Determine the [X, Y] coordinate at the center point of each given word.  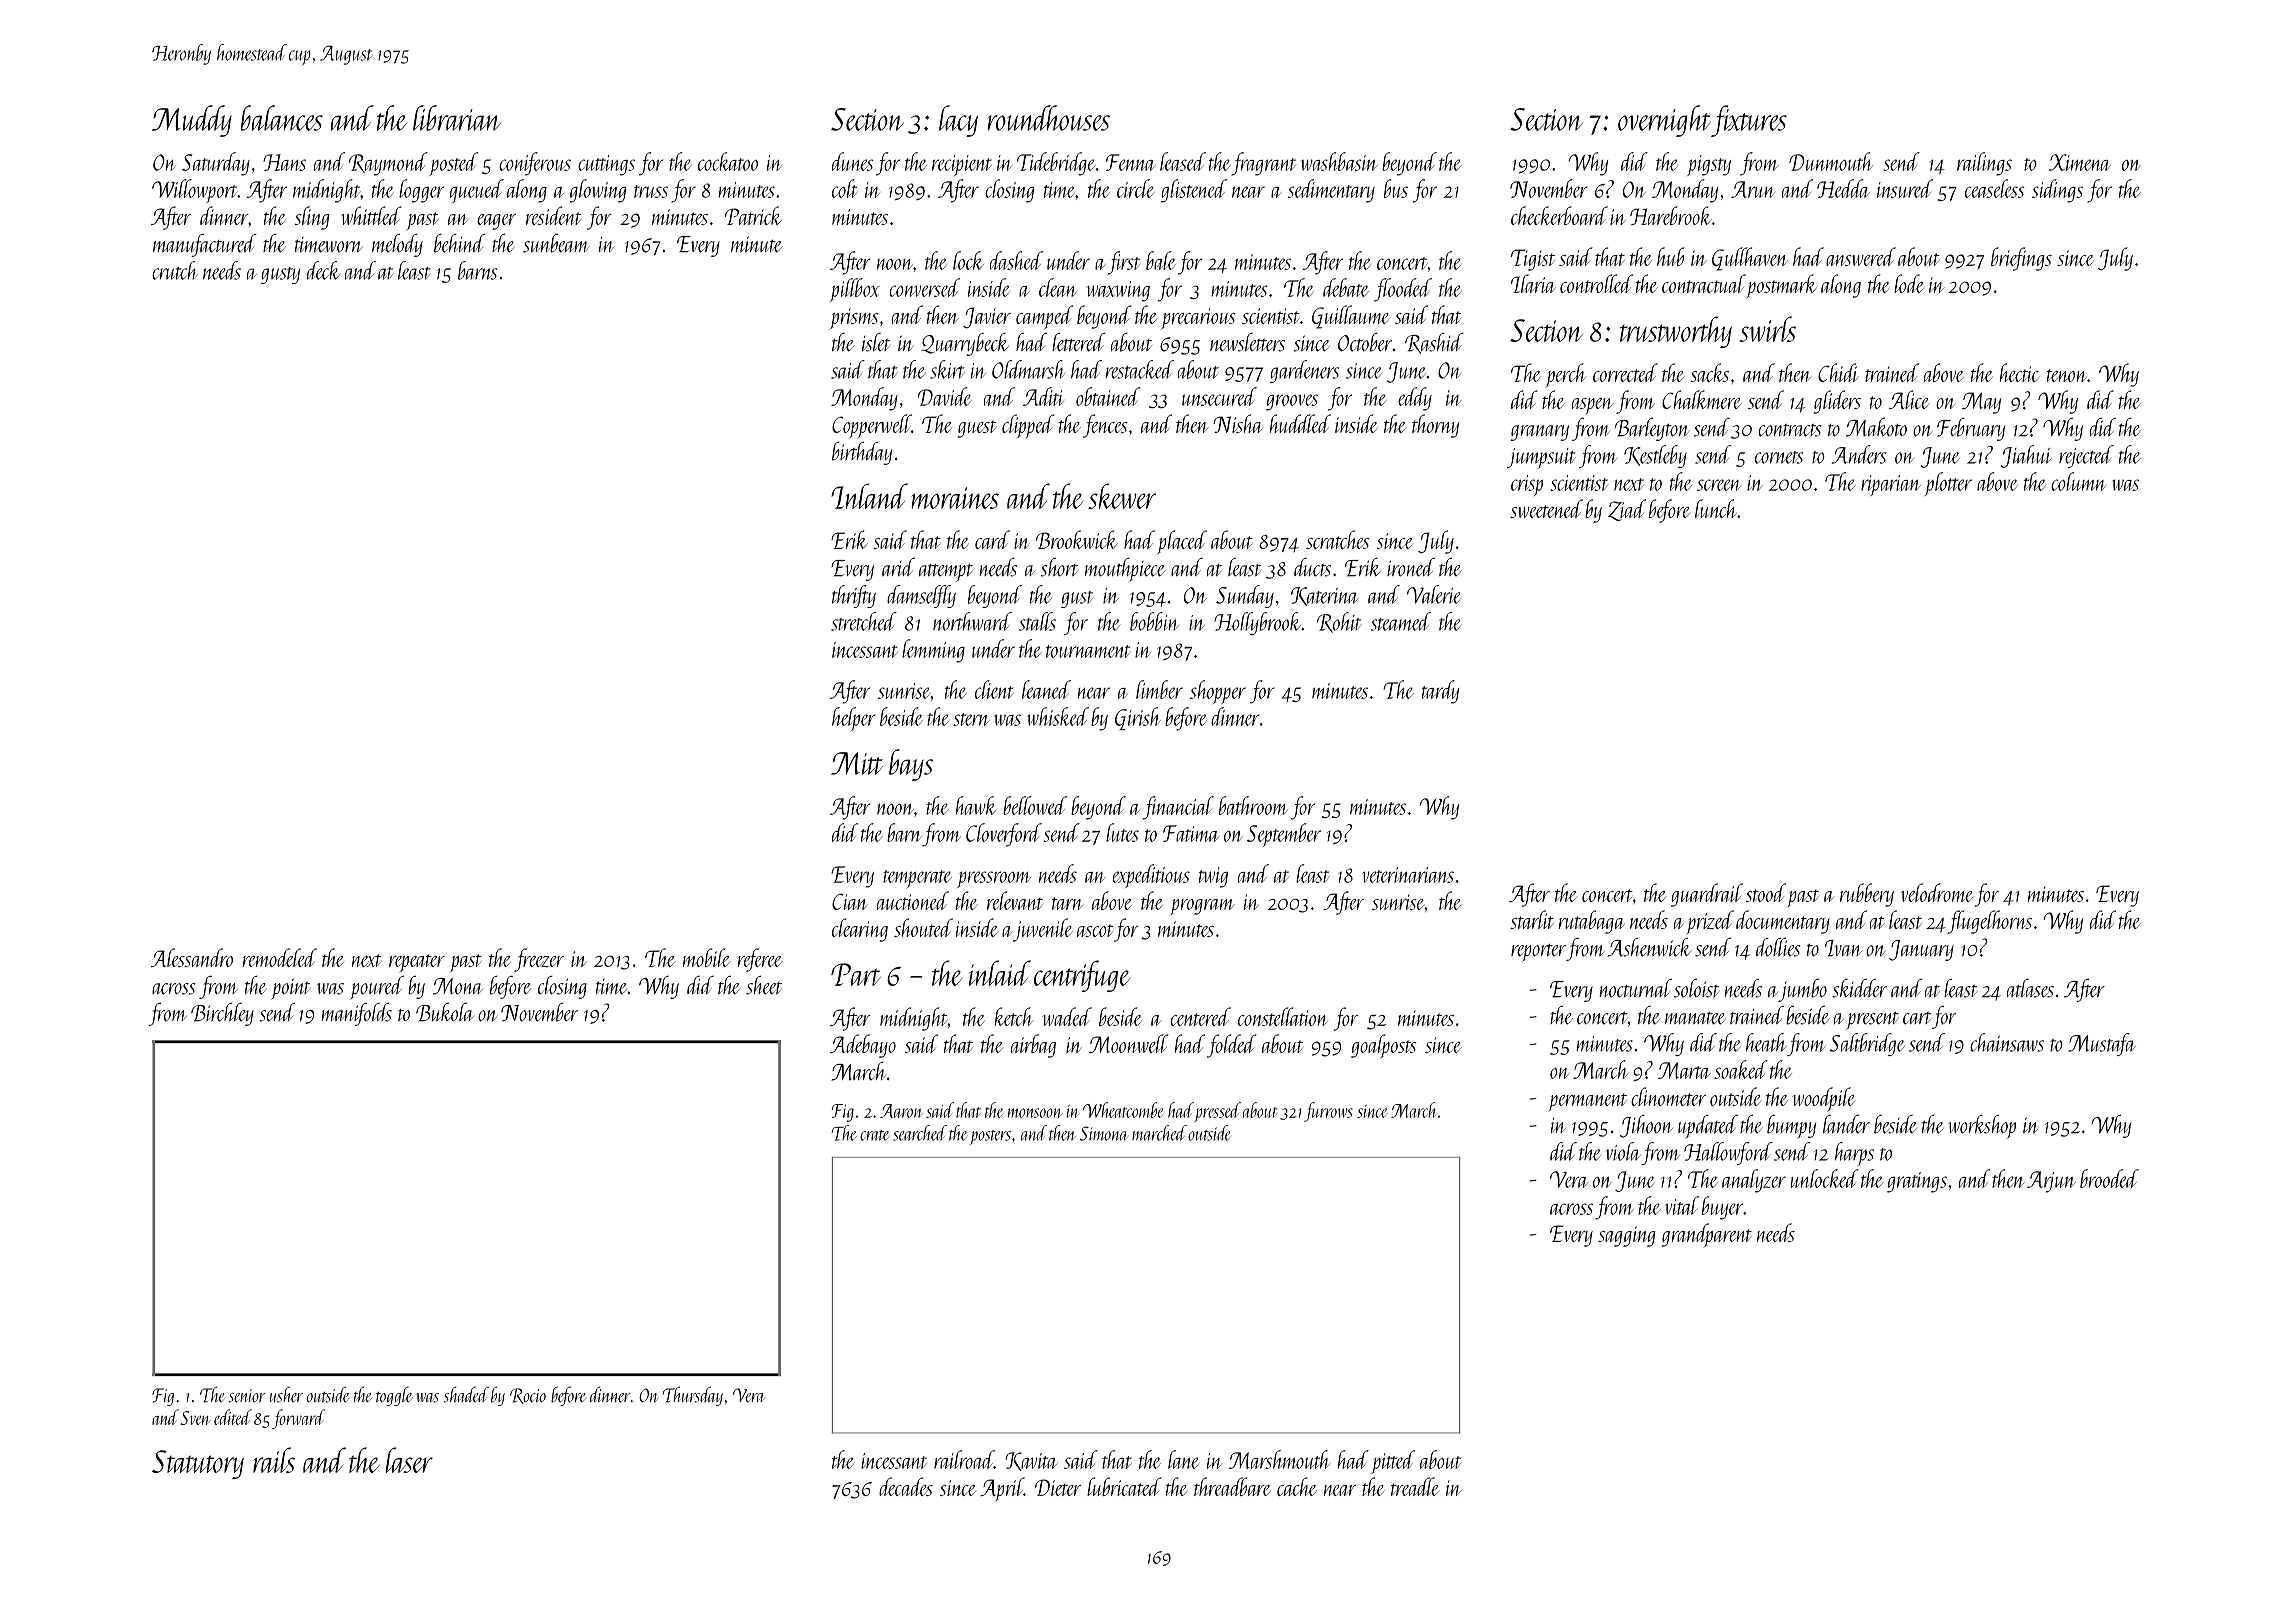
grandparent [1707, 1235]
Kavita [1031, 1461]
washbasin [1339, 161]
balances [282, 118]
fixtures [1749, 121]
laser [409, 1460]
